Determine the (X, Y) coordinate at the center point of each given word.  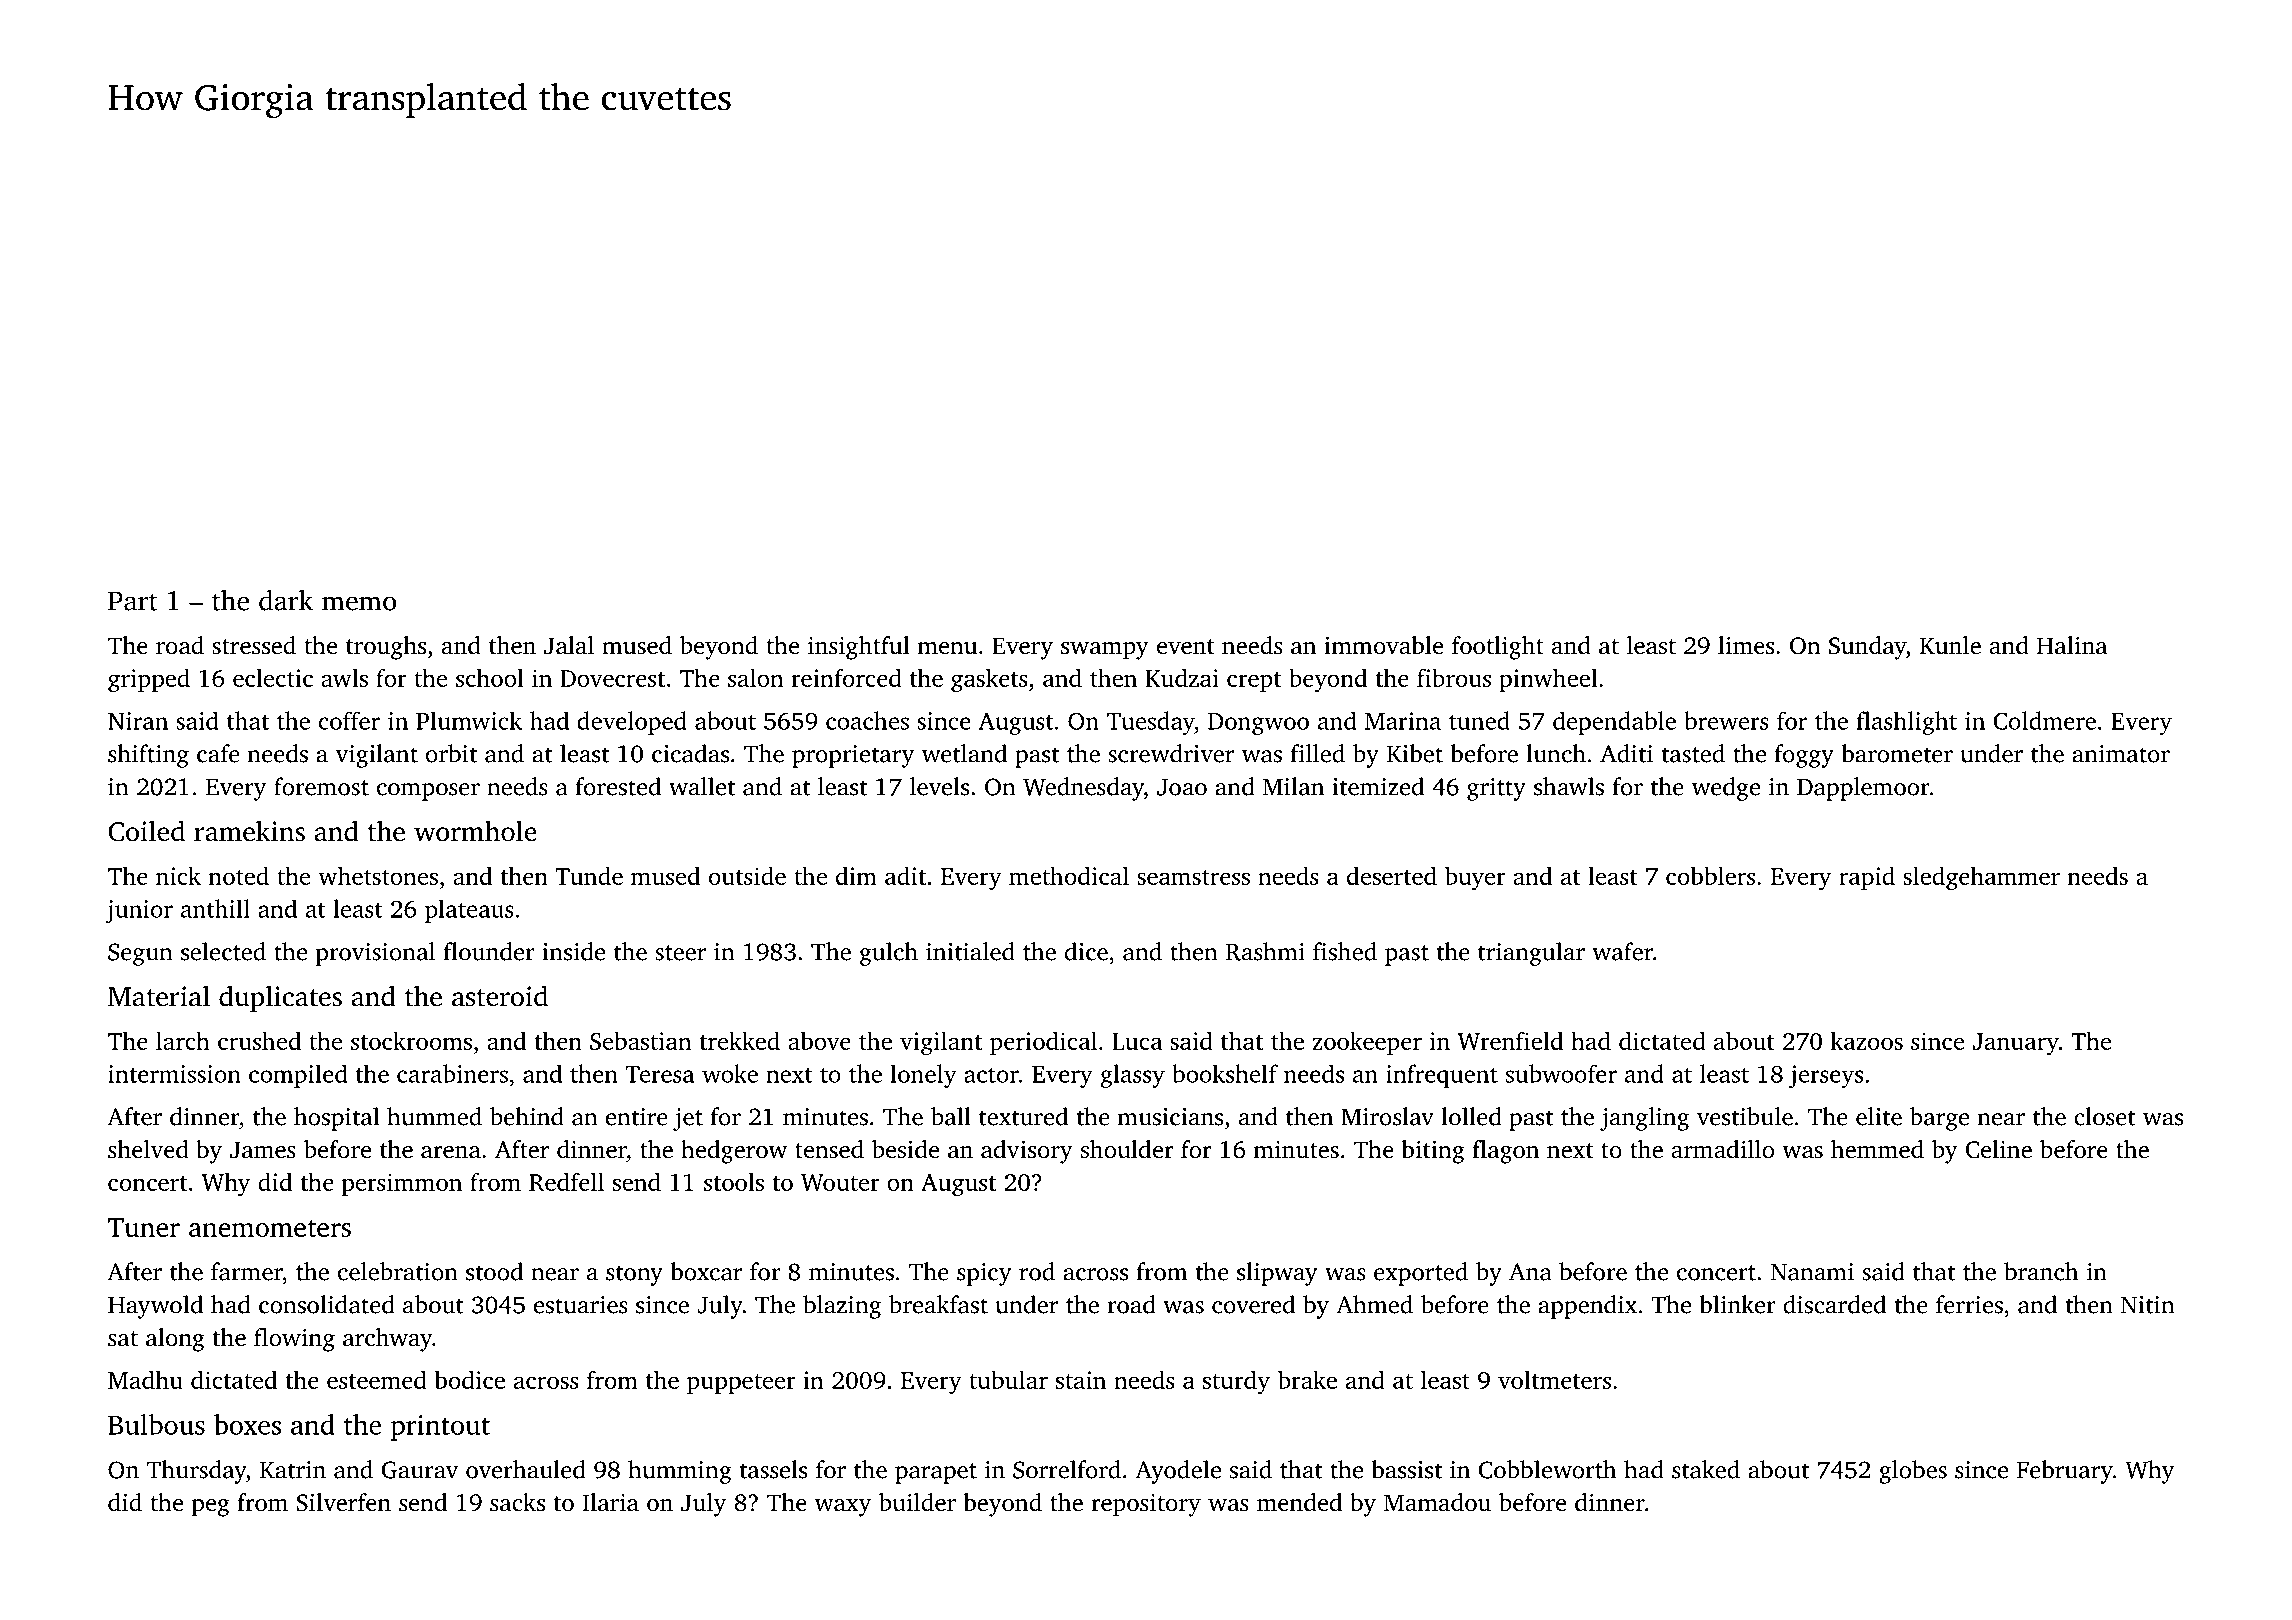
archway (387, 1340)
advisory (1027, 1152)
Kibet (1415, 753)
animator (2121, 754)
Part (133, 601)
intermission (174, 1074)
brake (1307, 1379)
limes (1746, 645)
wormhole (475, 831)
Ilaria (610, 1502)
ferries (1969, 1304)
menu (947, 648)
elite (1879, 1116)
